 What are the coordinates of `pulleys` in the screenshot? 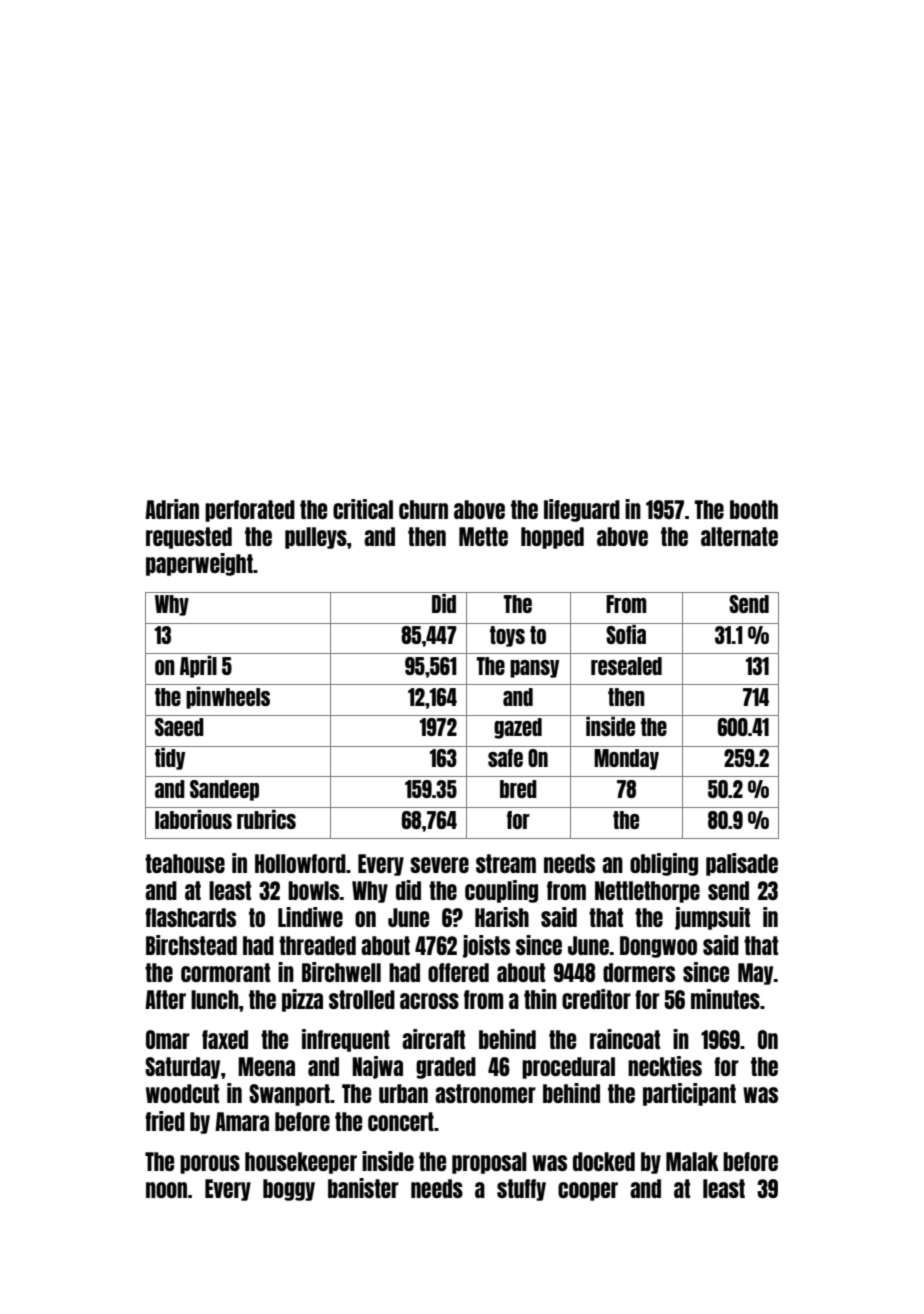 It's located at (316, 538).
